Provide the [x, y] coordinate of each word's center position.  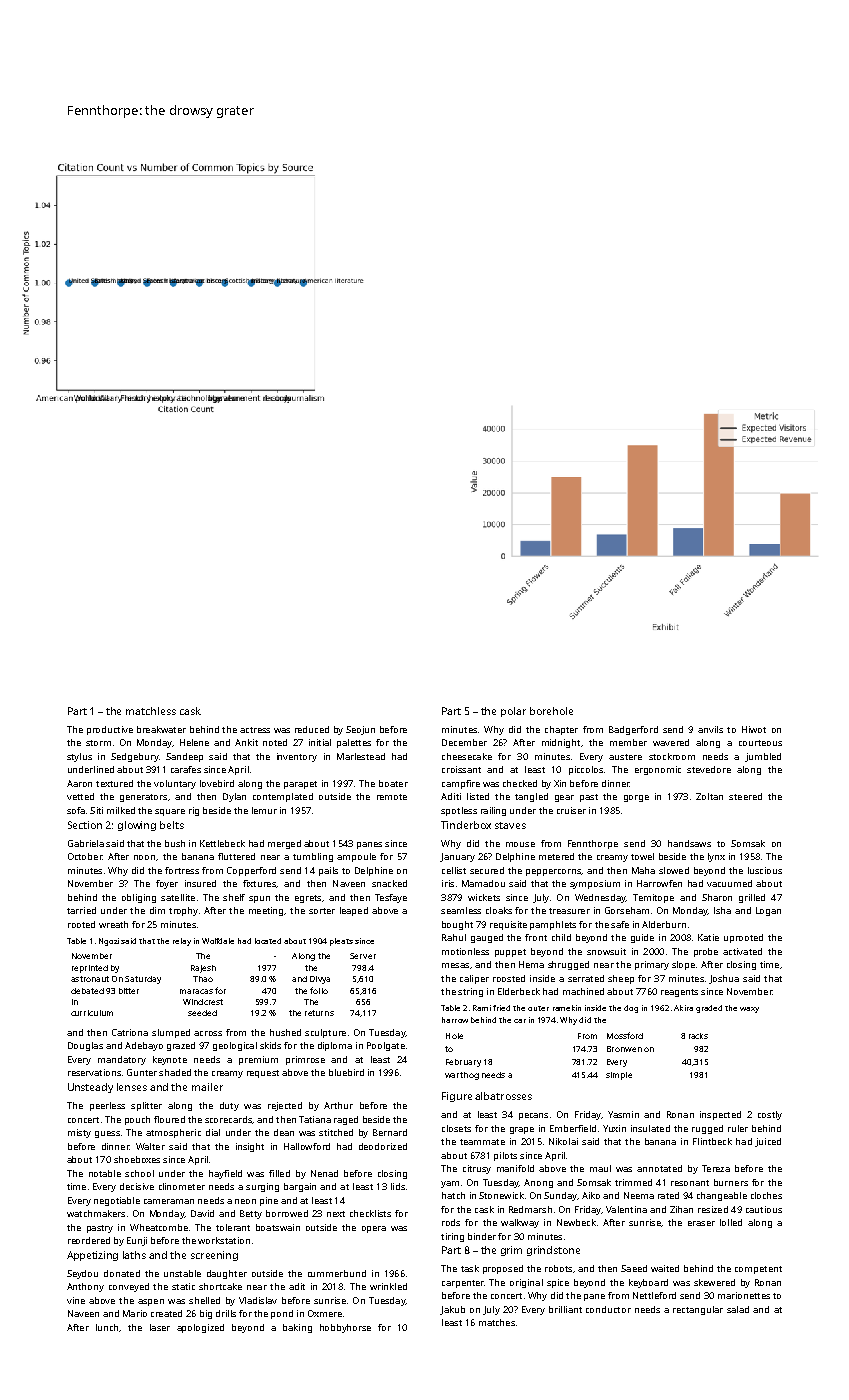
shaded [175, 1072]
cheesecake [467, 756]
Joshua [724, 979]
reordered [89, 1240]
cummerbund [337, 1273]
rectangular [698, 1310]
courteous [760, 743]
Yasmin [623, 1114]
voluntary [175, 784]
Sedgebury [135, 757]
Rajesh [203, 969]
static [183, 1286]
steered [745, 796]
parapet [300, 785]
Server [363, 956]
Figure [457, 1097]
